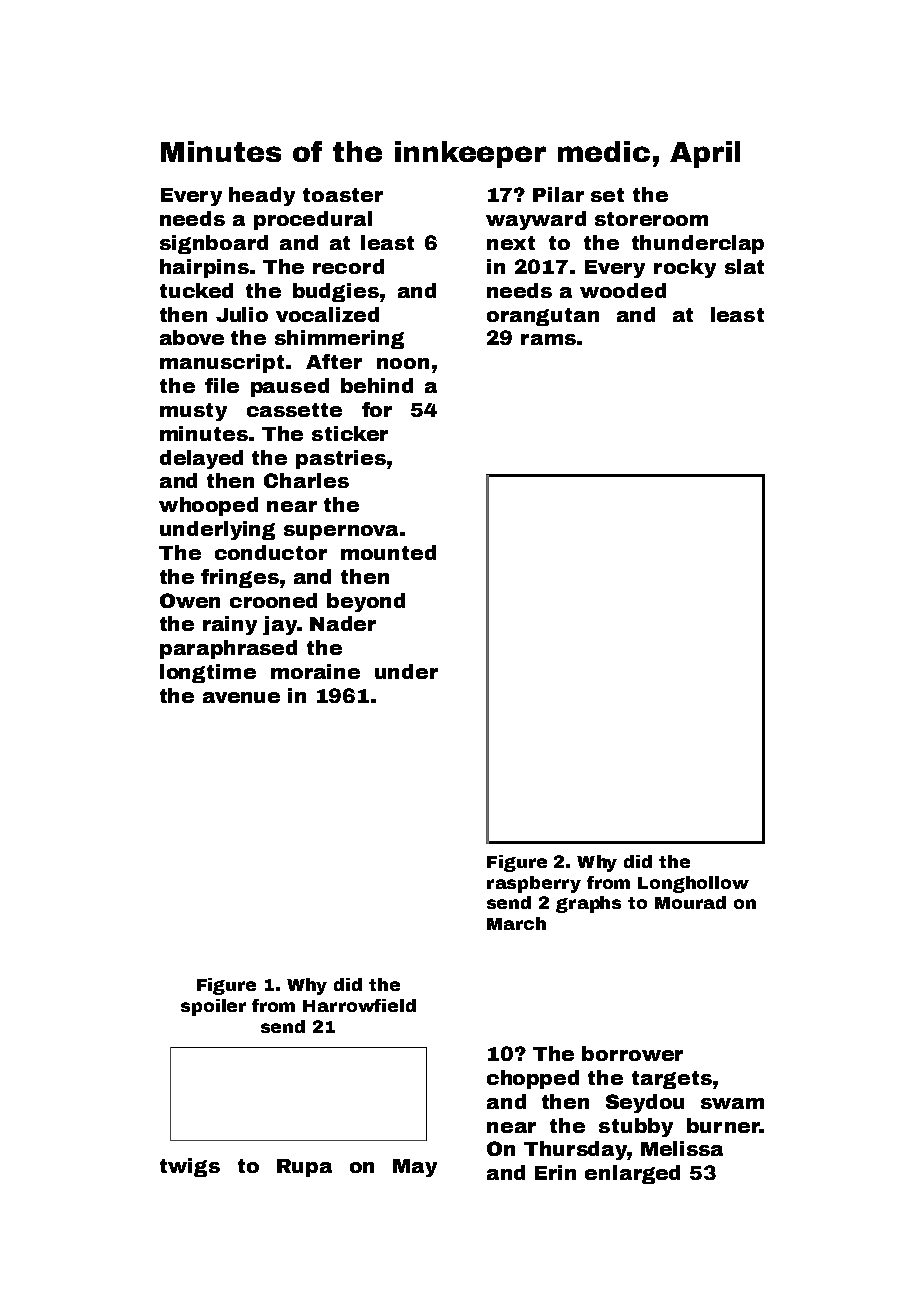 Image resolution: width=924 pixels, height=1311 pixels. What do you see at coordinates (262, 196) in the screenshot?
I see `heady` at bounding box center [262, 196].
